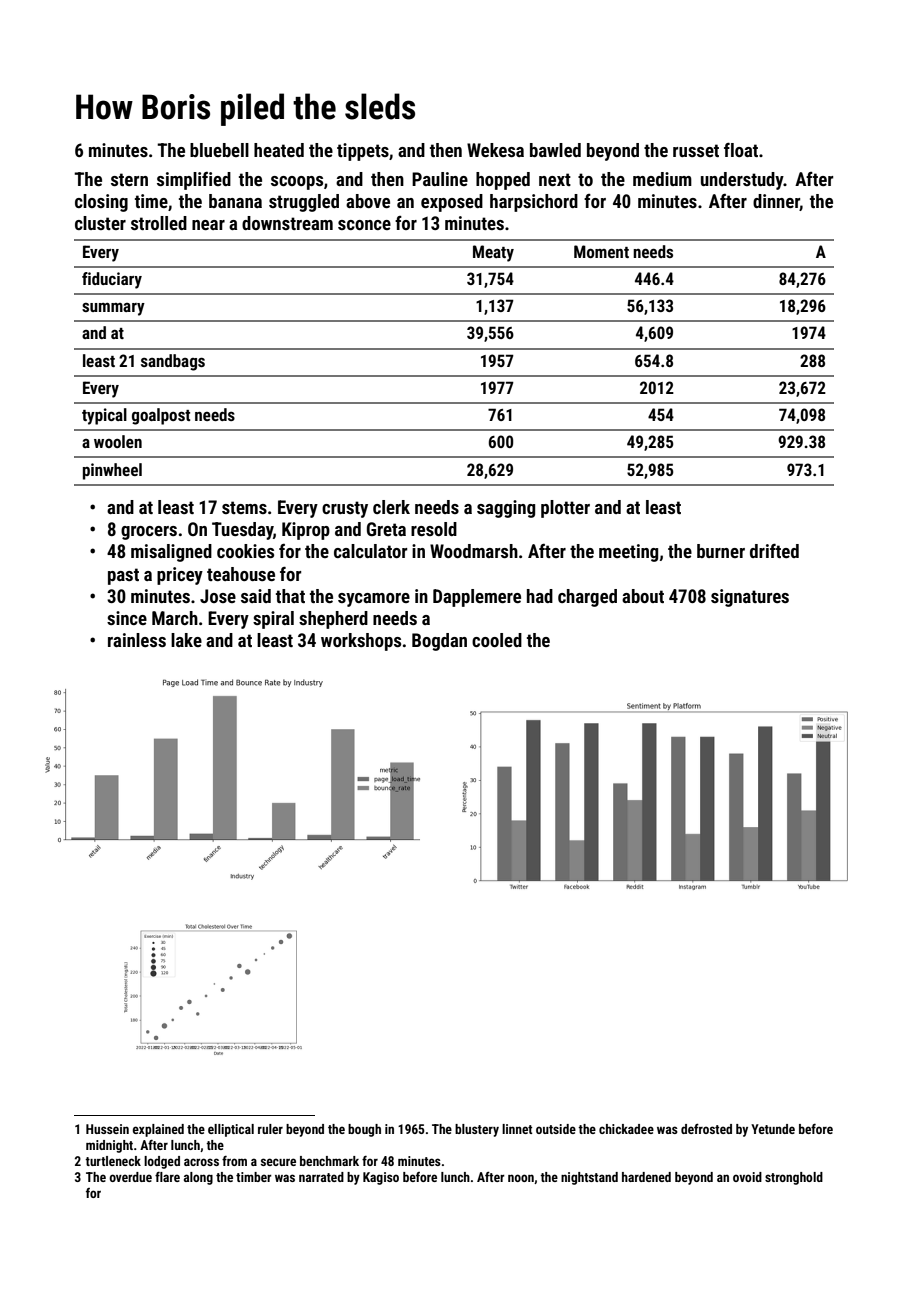 Image resolution: width=908 pixels, height=1316 pixels. What do you see at coordinates (495, 150) in the screenshot?
I see `Wekesa` at bounding box center [495, 150].
